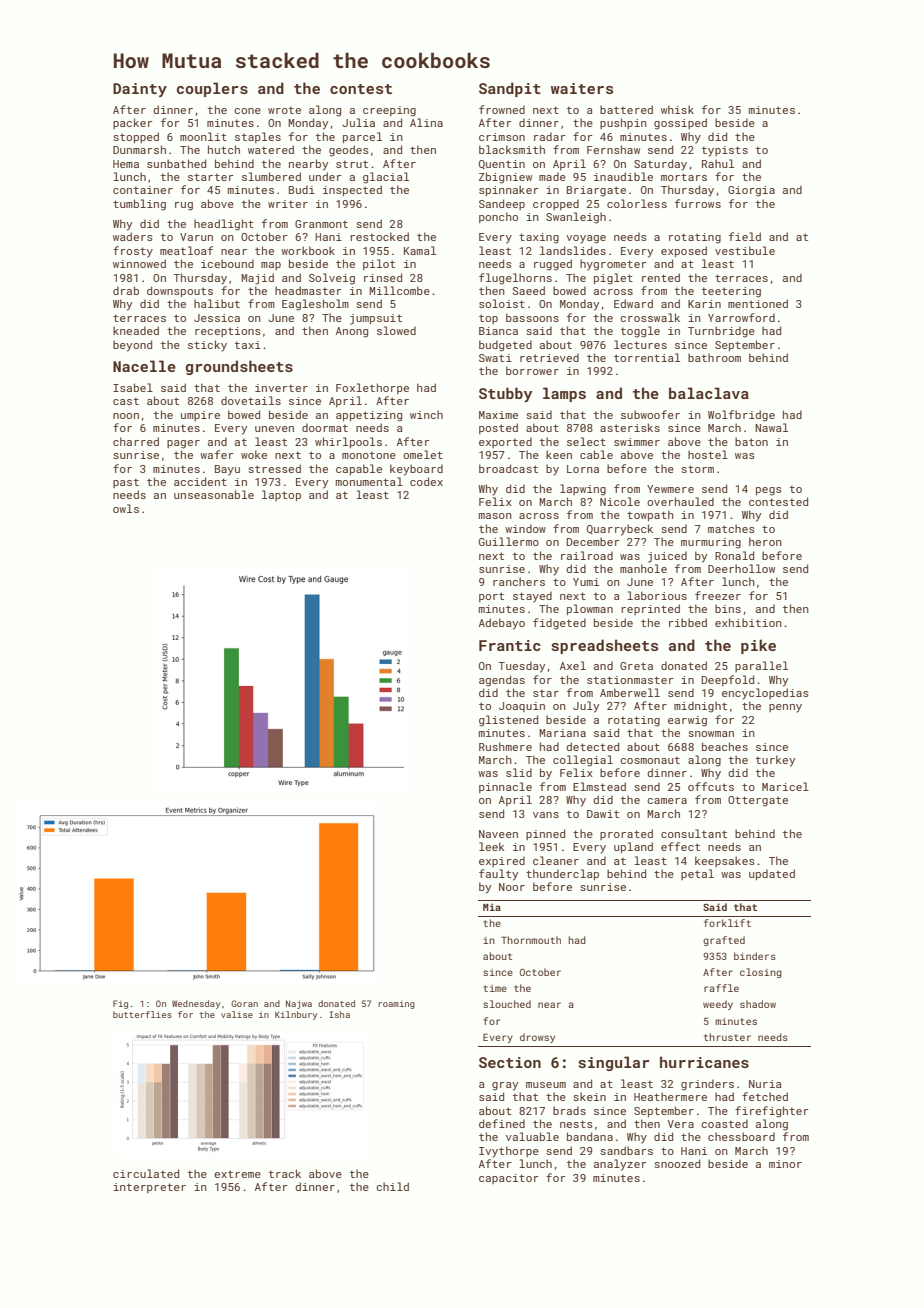  I want to click on kneaded, so click(136, 330).
